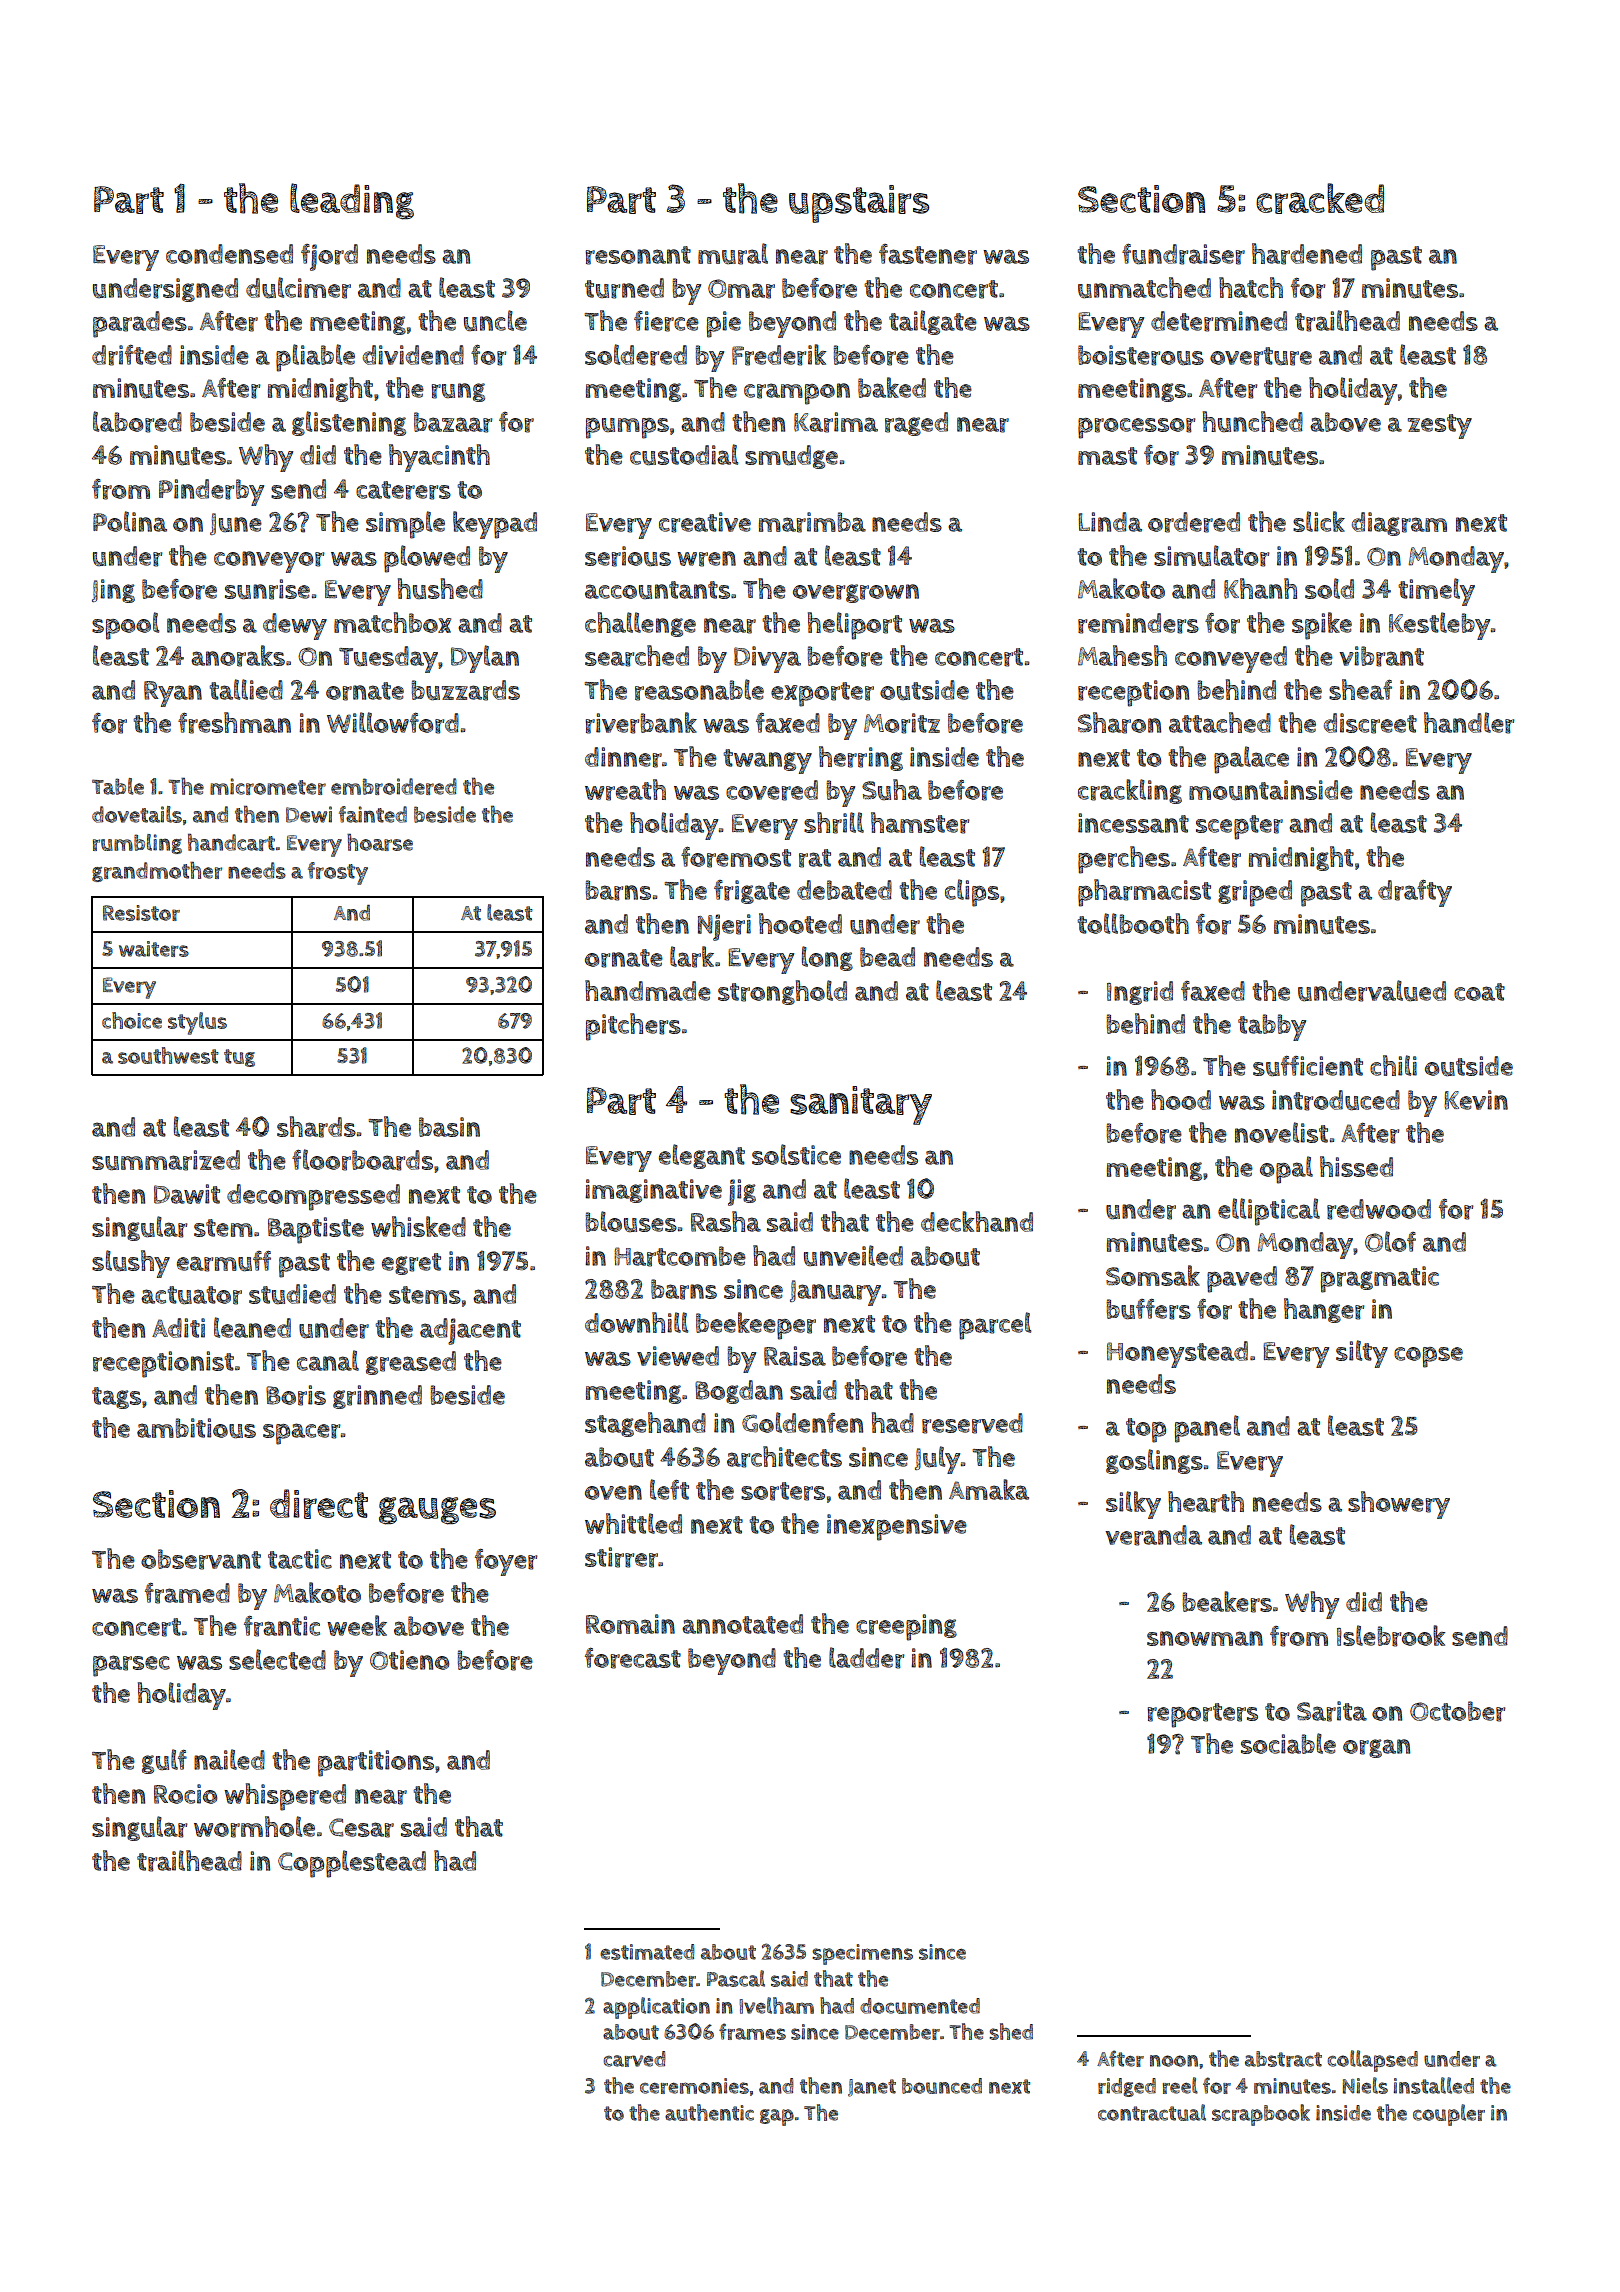 The width and height of the page is (1620, 2292). What do you see at coordinates (897, 1527) in the page?
I see `inexpensive` at bounding box center [897, 1527].
